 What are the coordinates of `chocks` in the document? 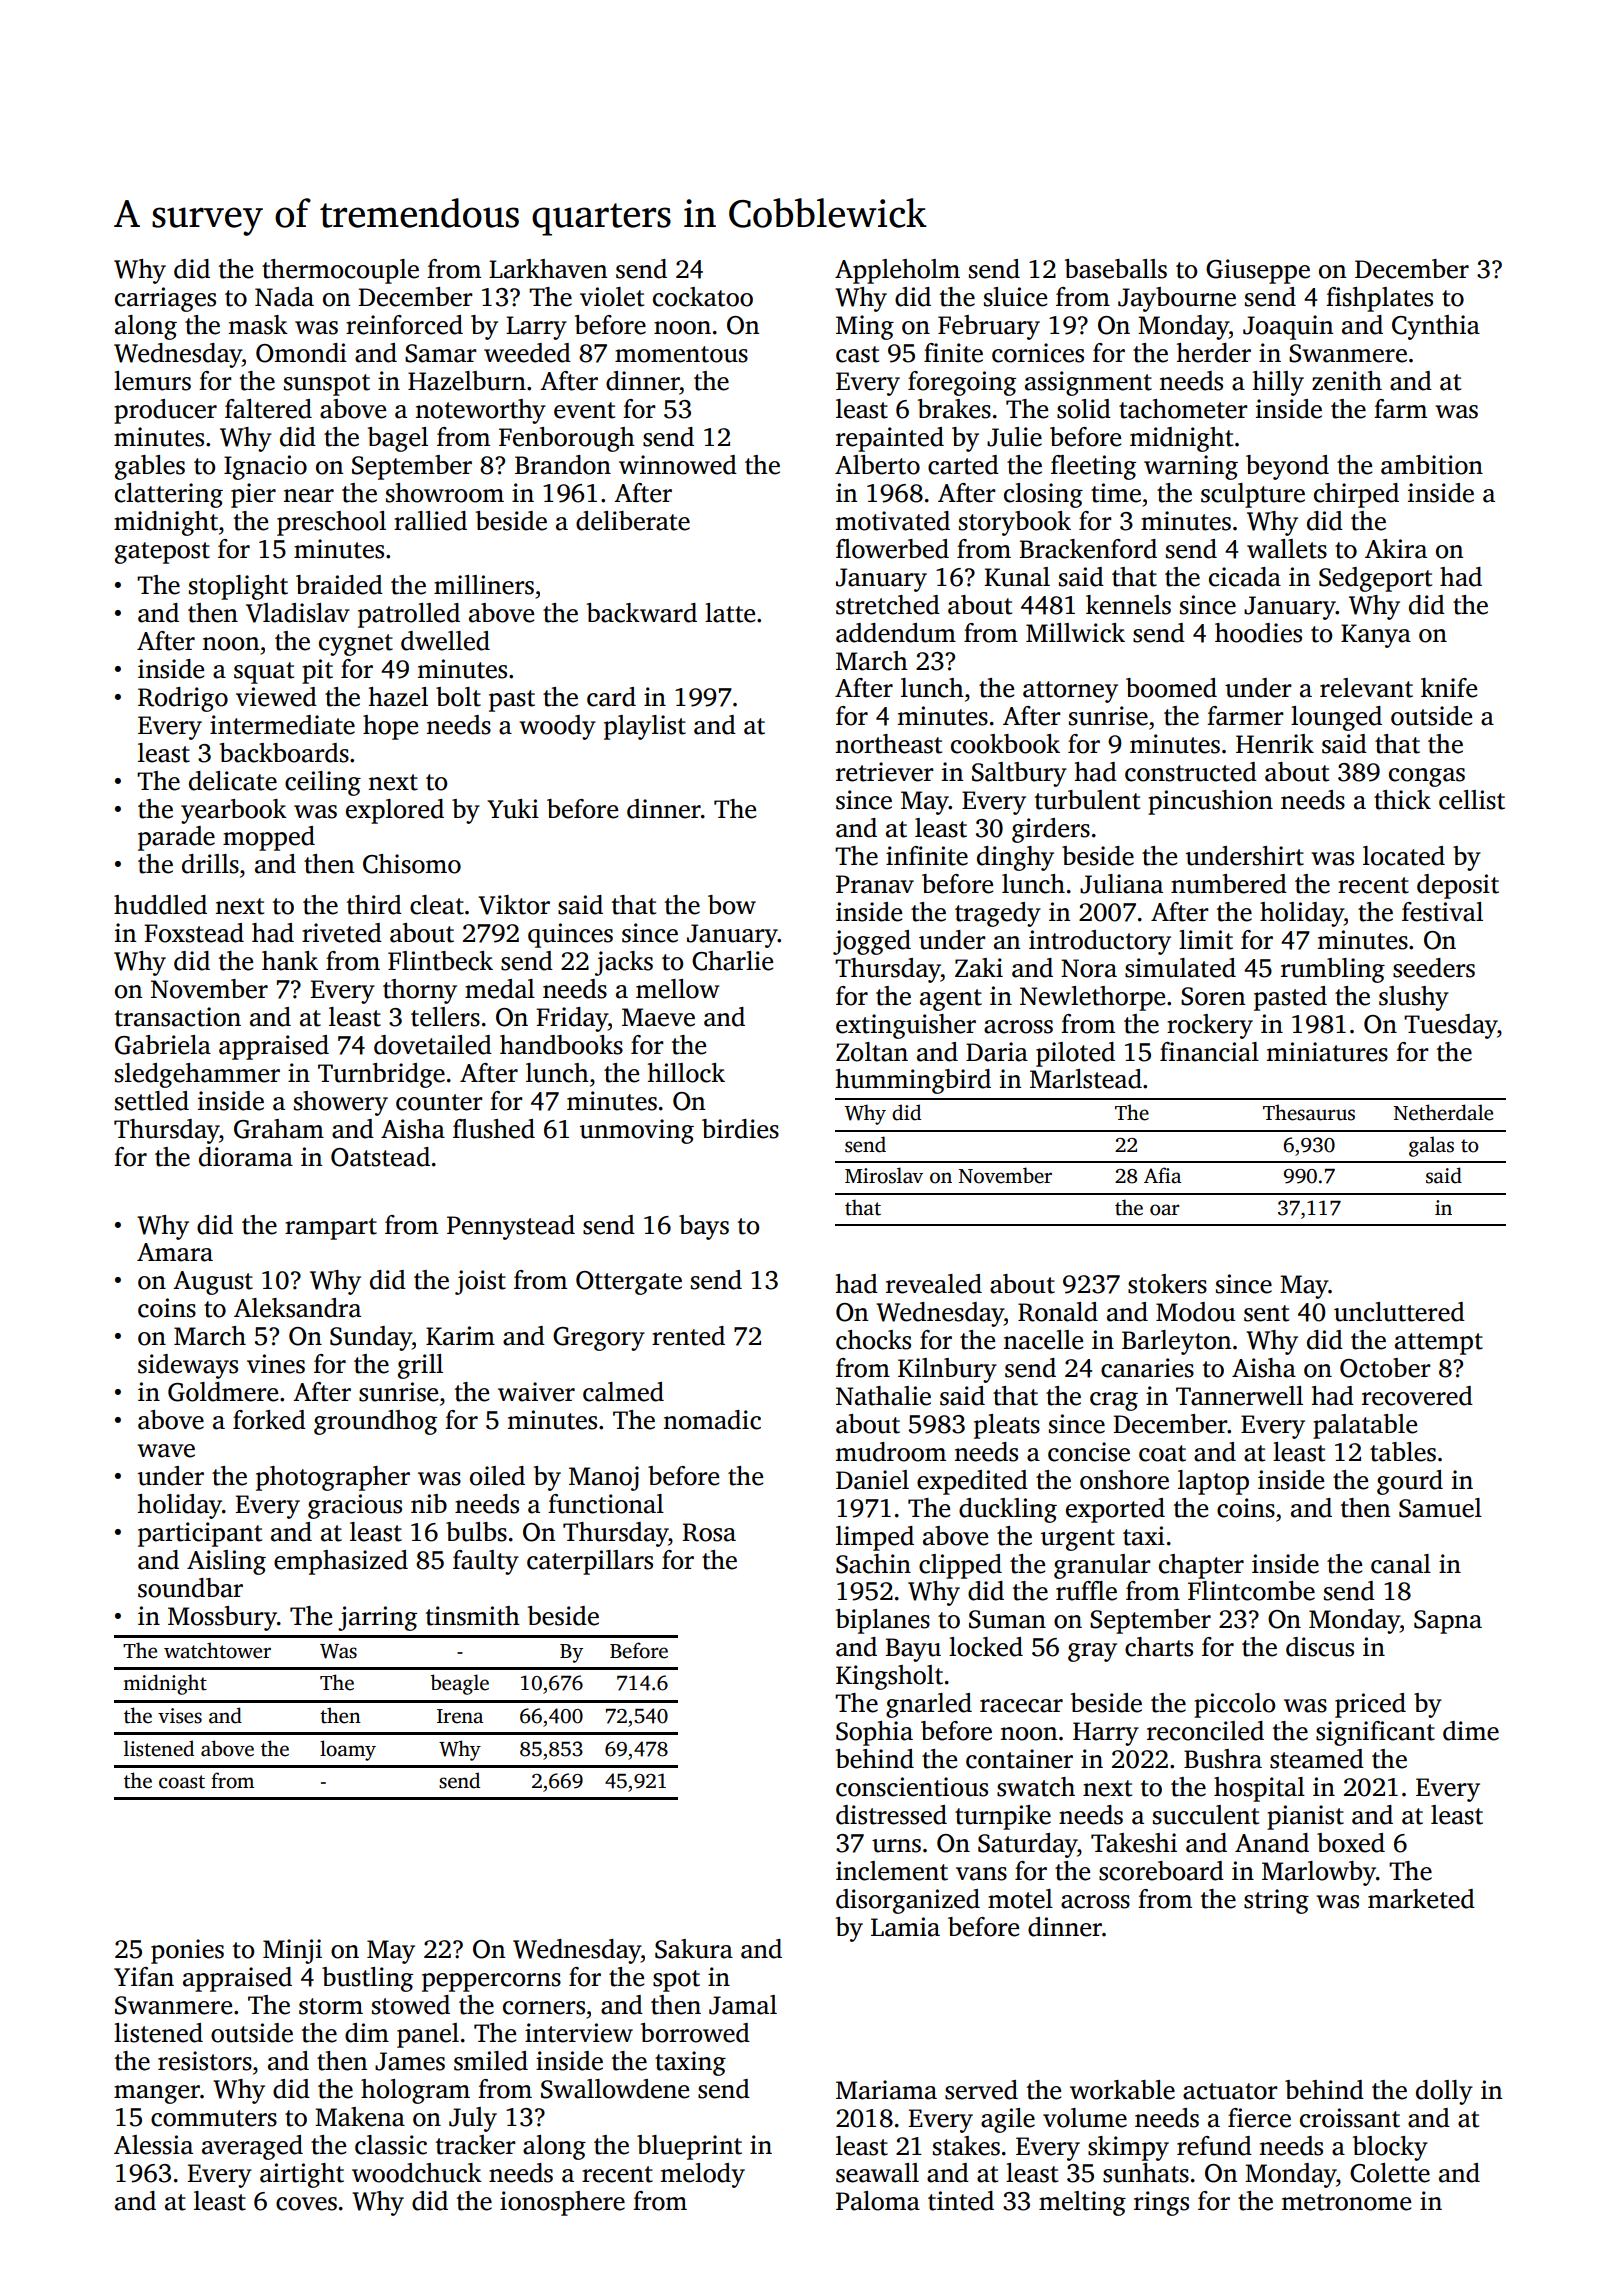 It's located at (873, 1340).
